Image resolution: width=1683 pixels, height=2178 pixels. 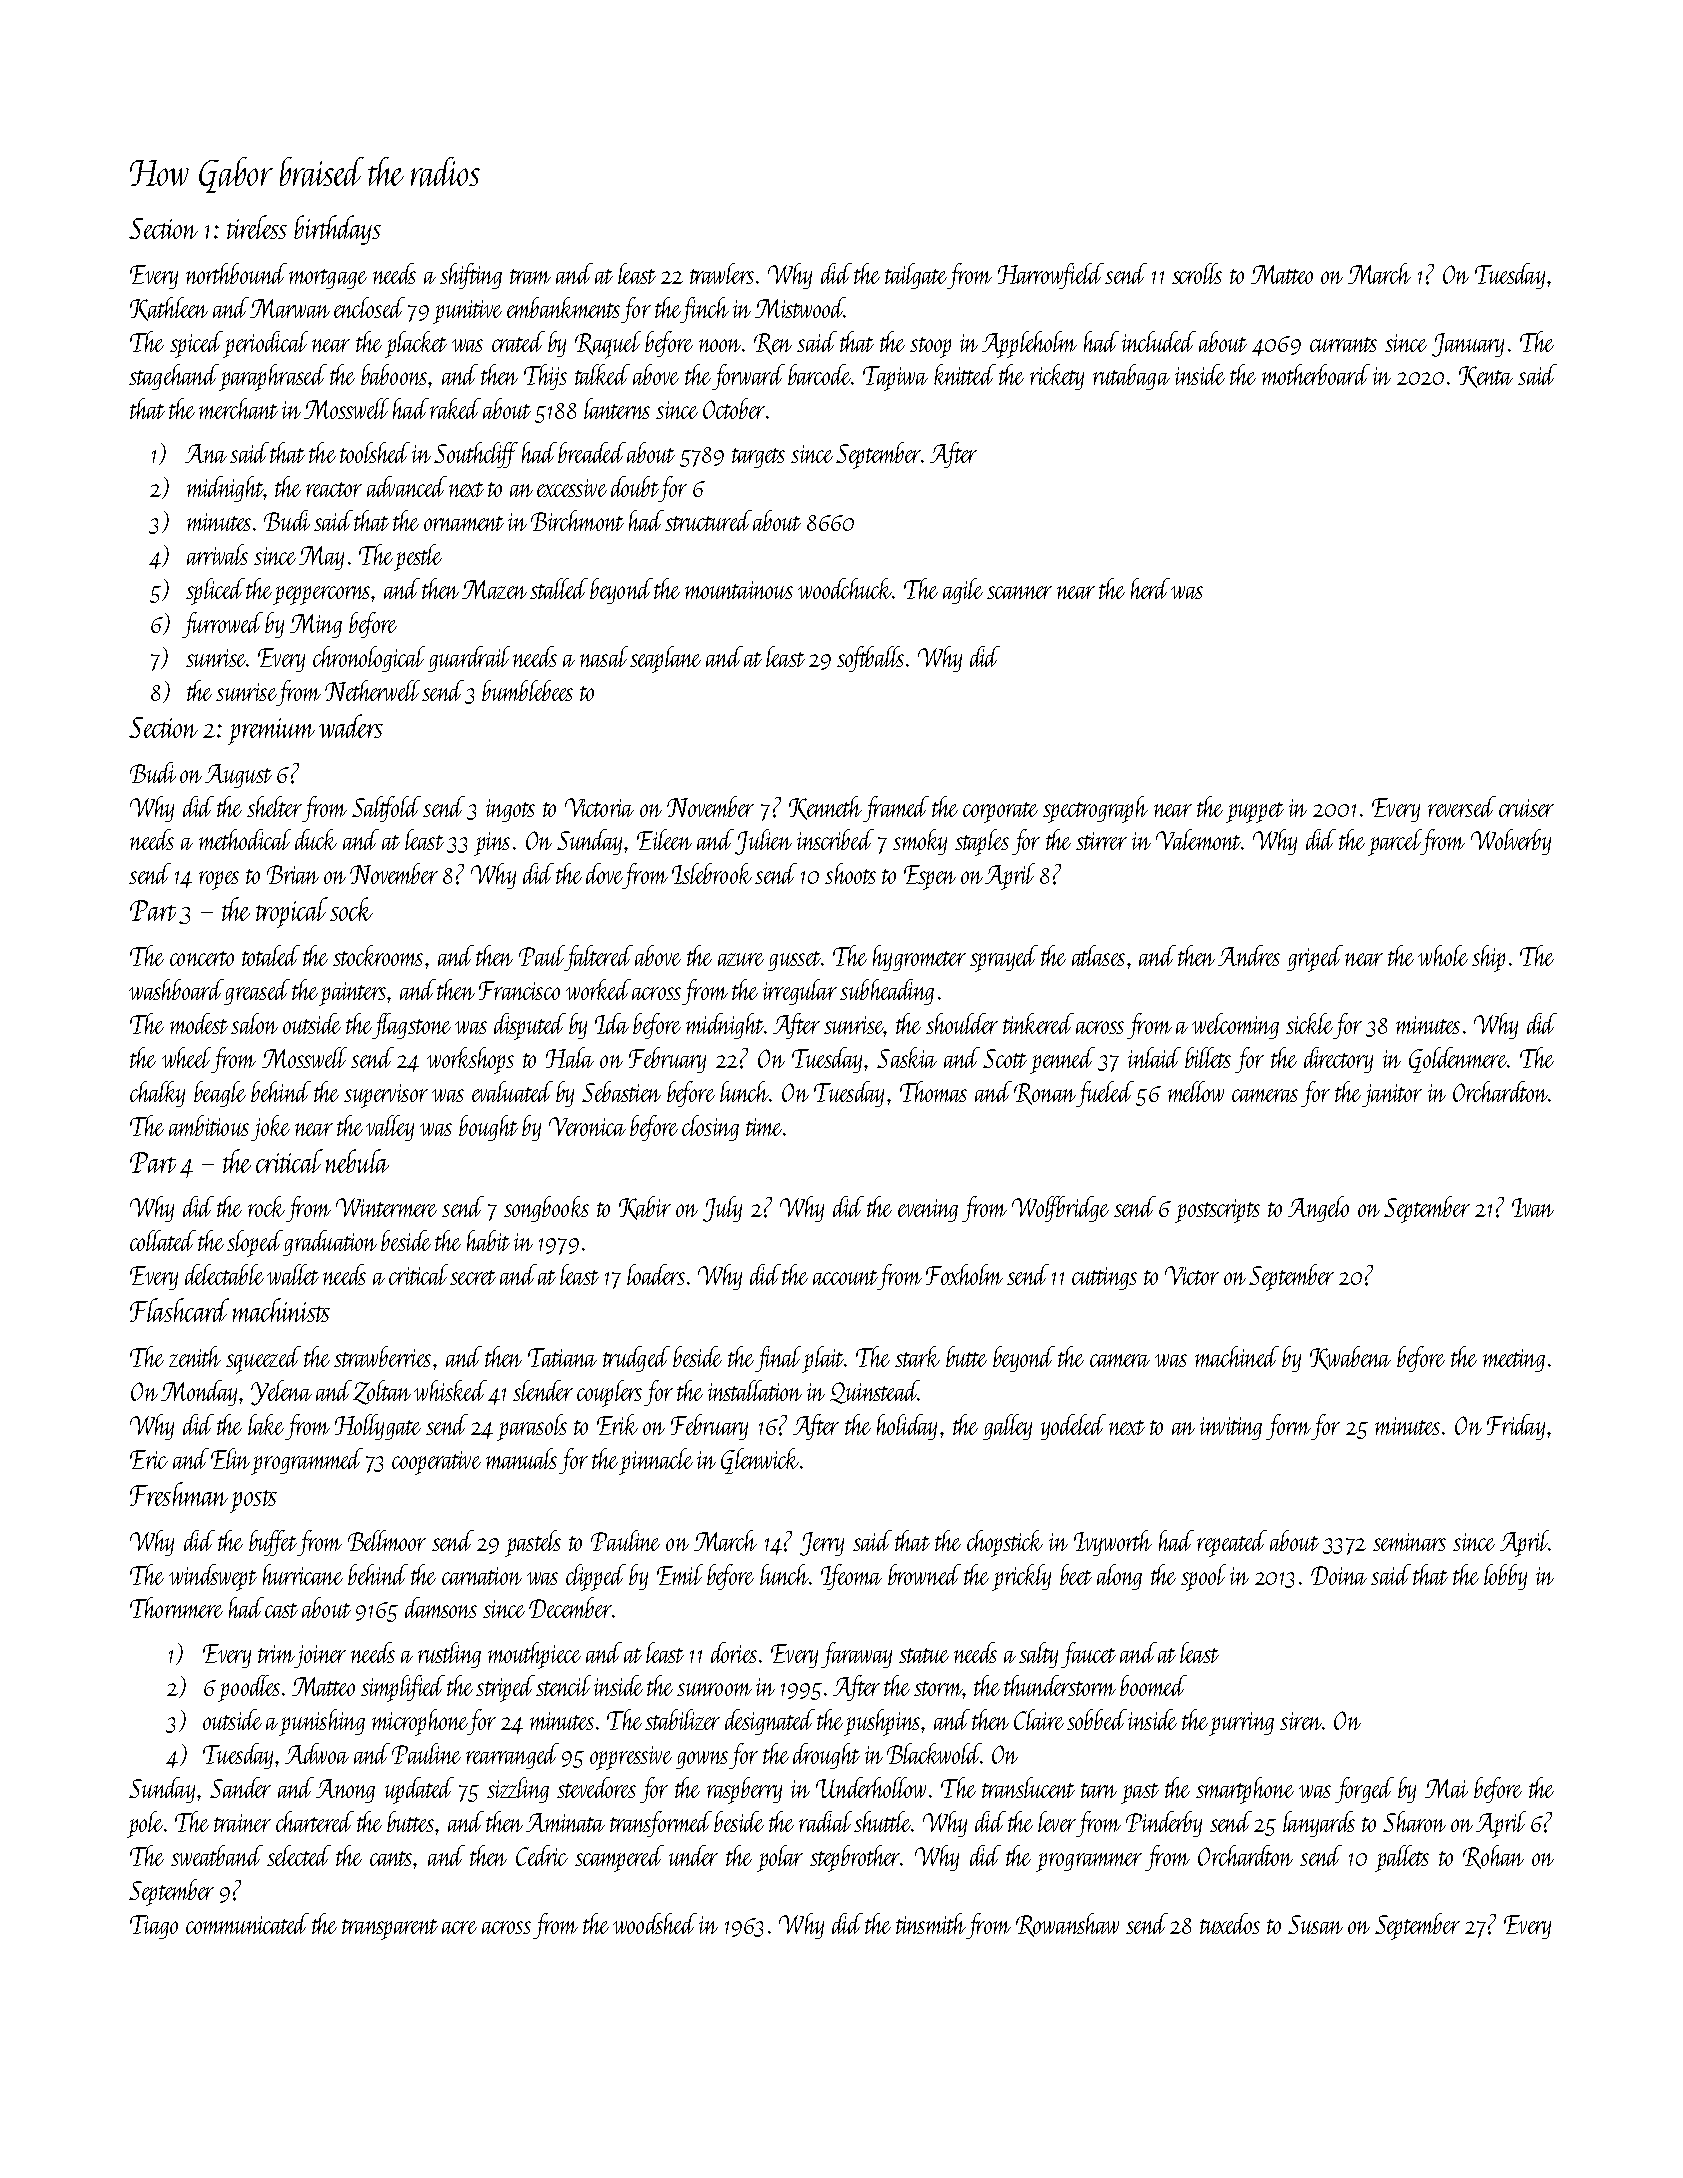 What do you see at coordinates (386, 809) in the page?
I see `Saltfold` at bounding box center [386, 809].
